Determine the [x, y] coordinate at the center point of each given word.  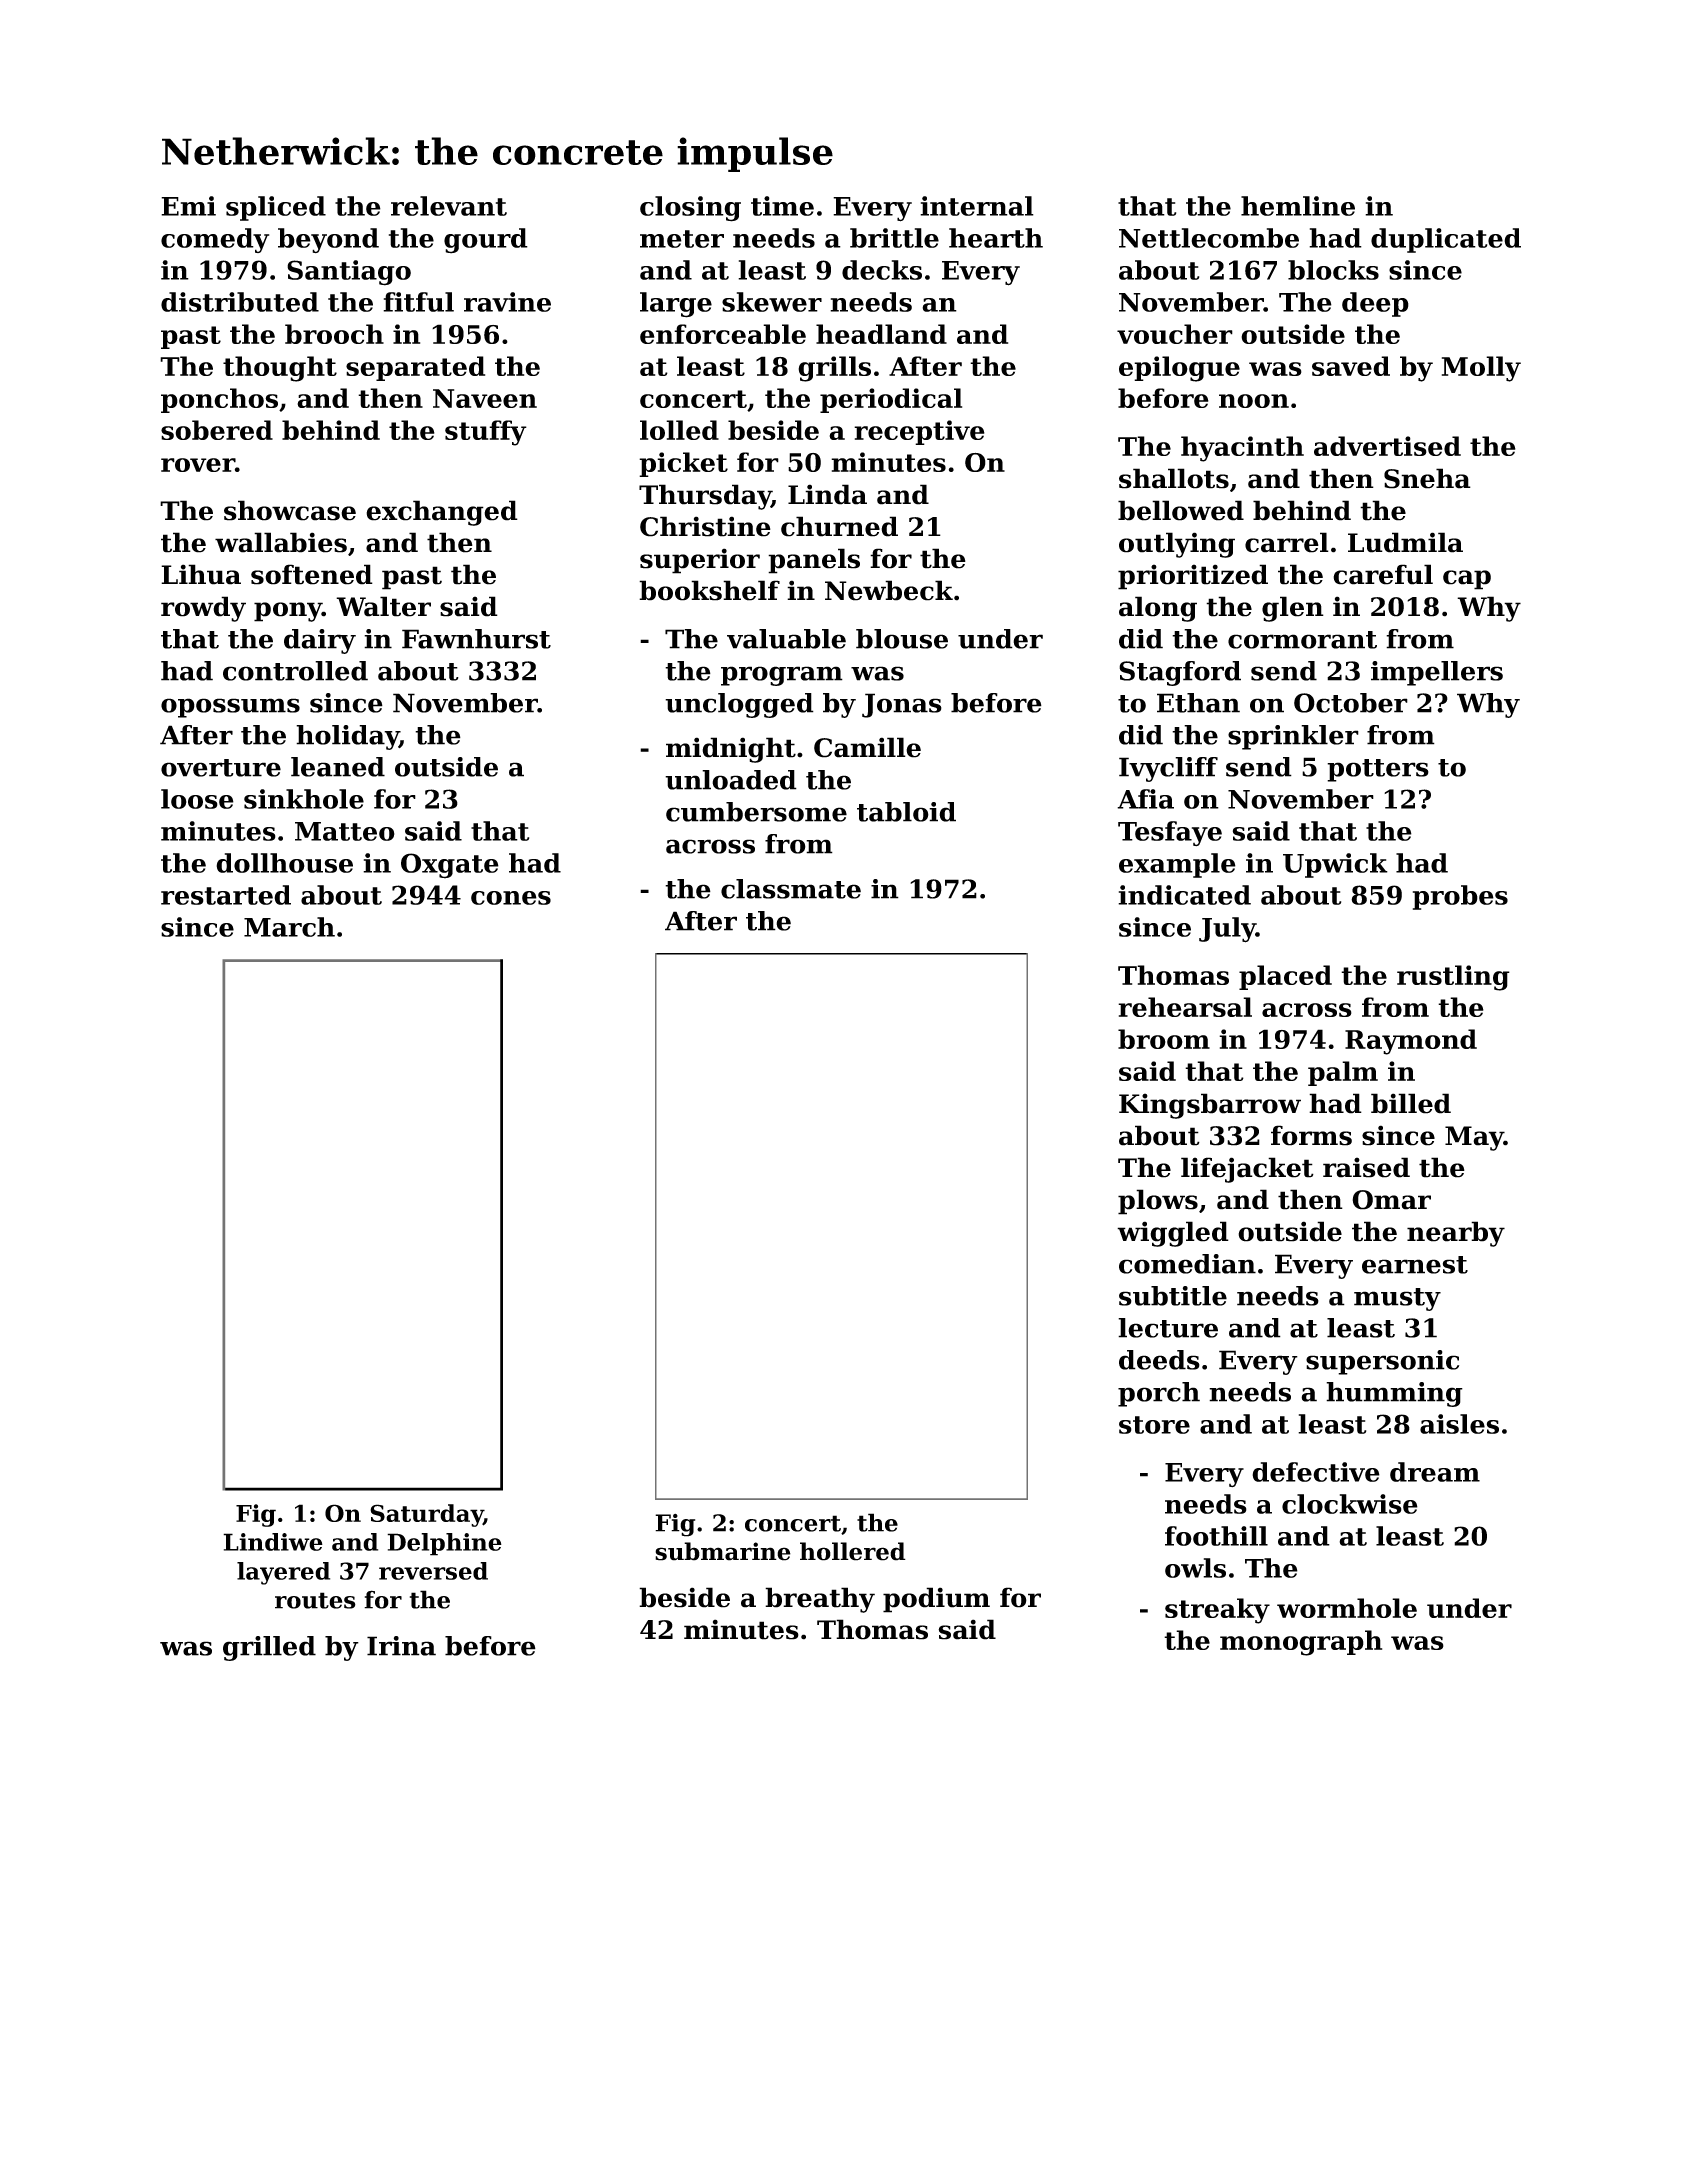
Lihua [201, 574]
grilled [269, 1648]
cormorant [1302, 640]
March [289, 927]
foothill [1216, 1536]
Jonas [902, 705]
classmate [791, 889]
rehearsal [1185, 1007]
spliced [276, 208]
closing [690, 209]
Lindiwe [273, 1542]
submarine [723, 1551]
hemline [1298, 206]
